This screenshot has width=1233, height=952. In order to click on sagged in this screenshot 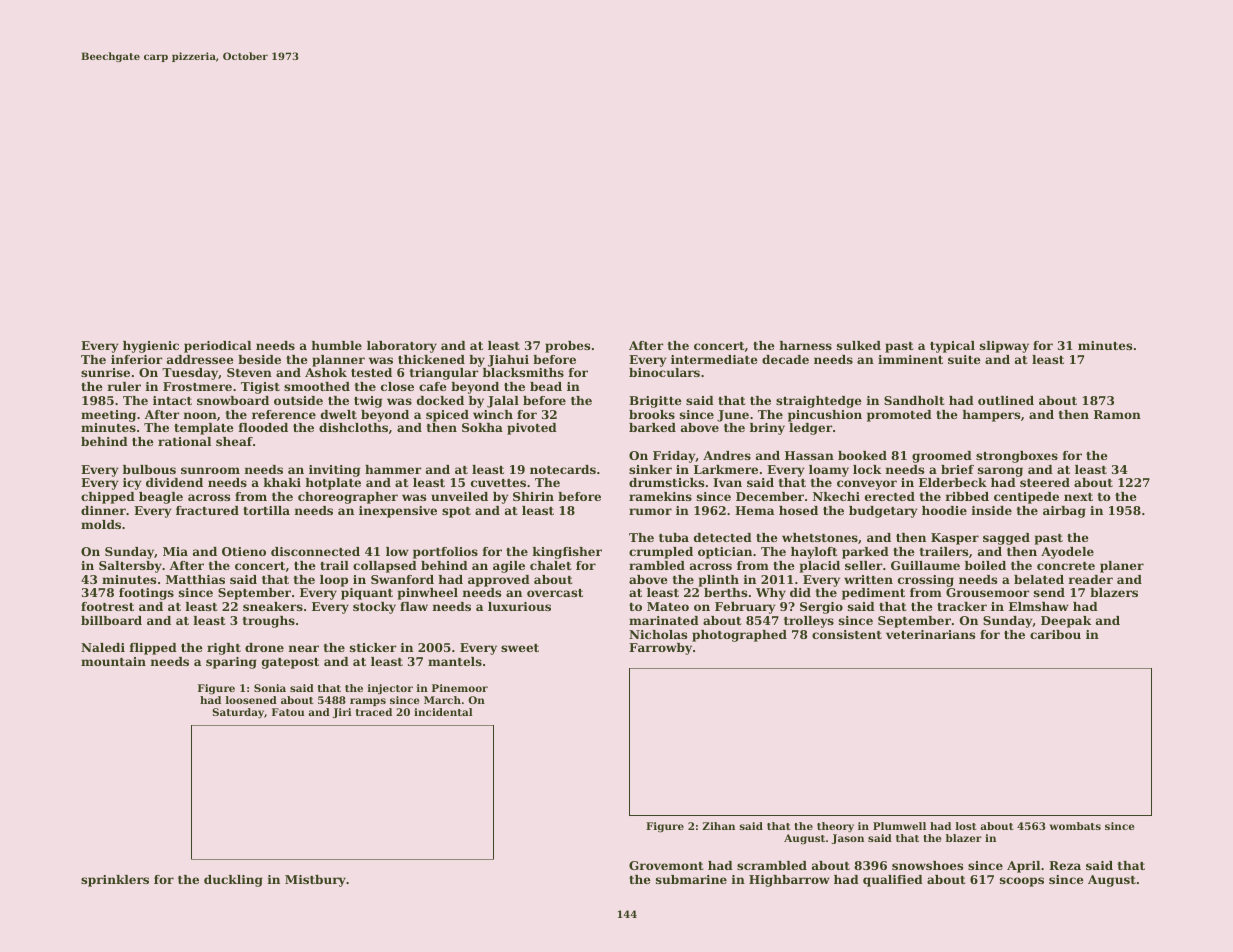, I will do `click(1006, 539)`.
